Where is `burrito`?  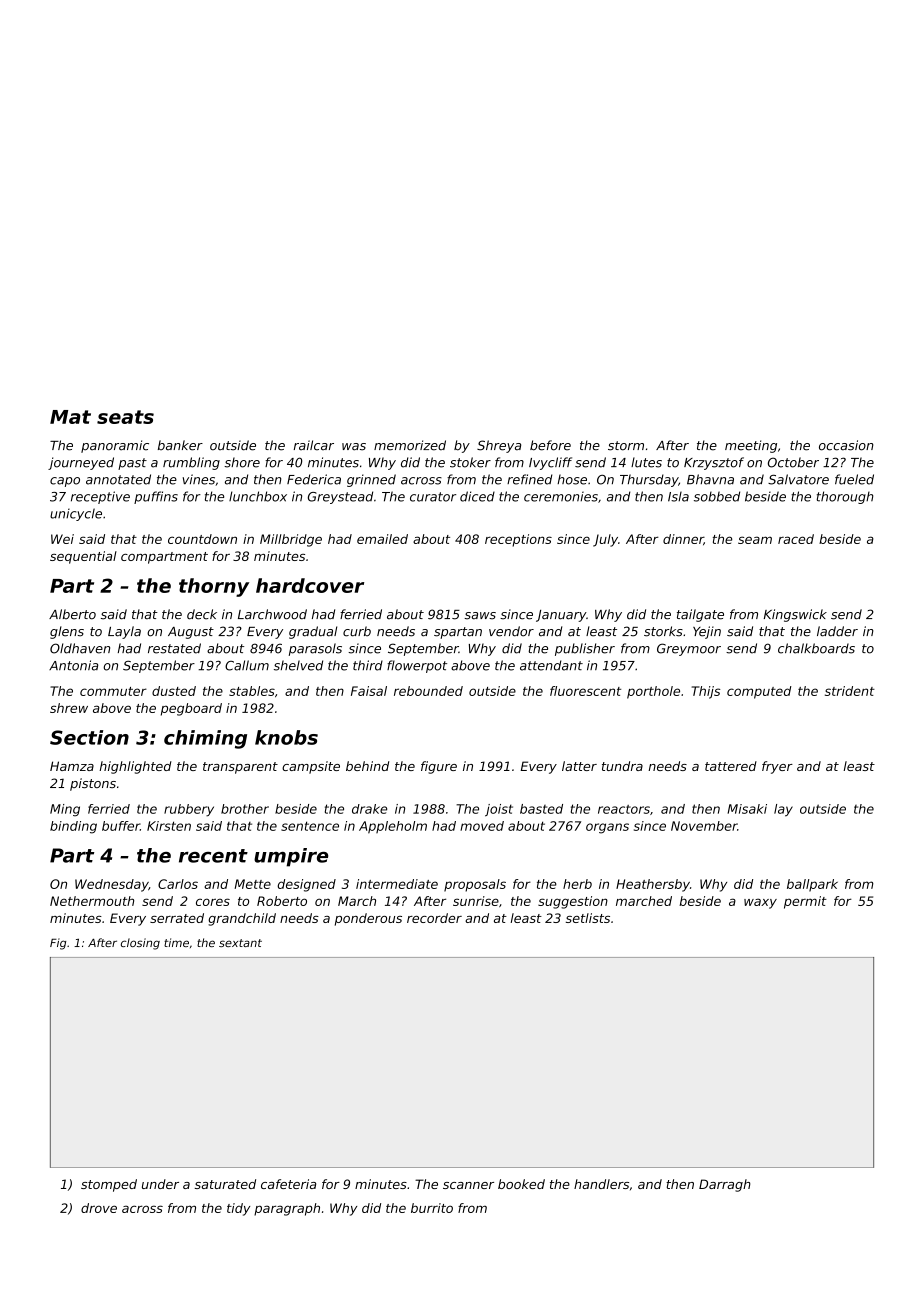
burrito is located at coordinates (432, 1208).
